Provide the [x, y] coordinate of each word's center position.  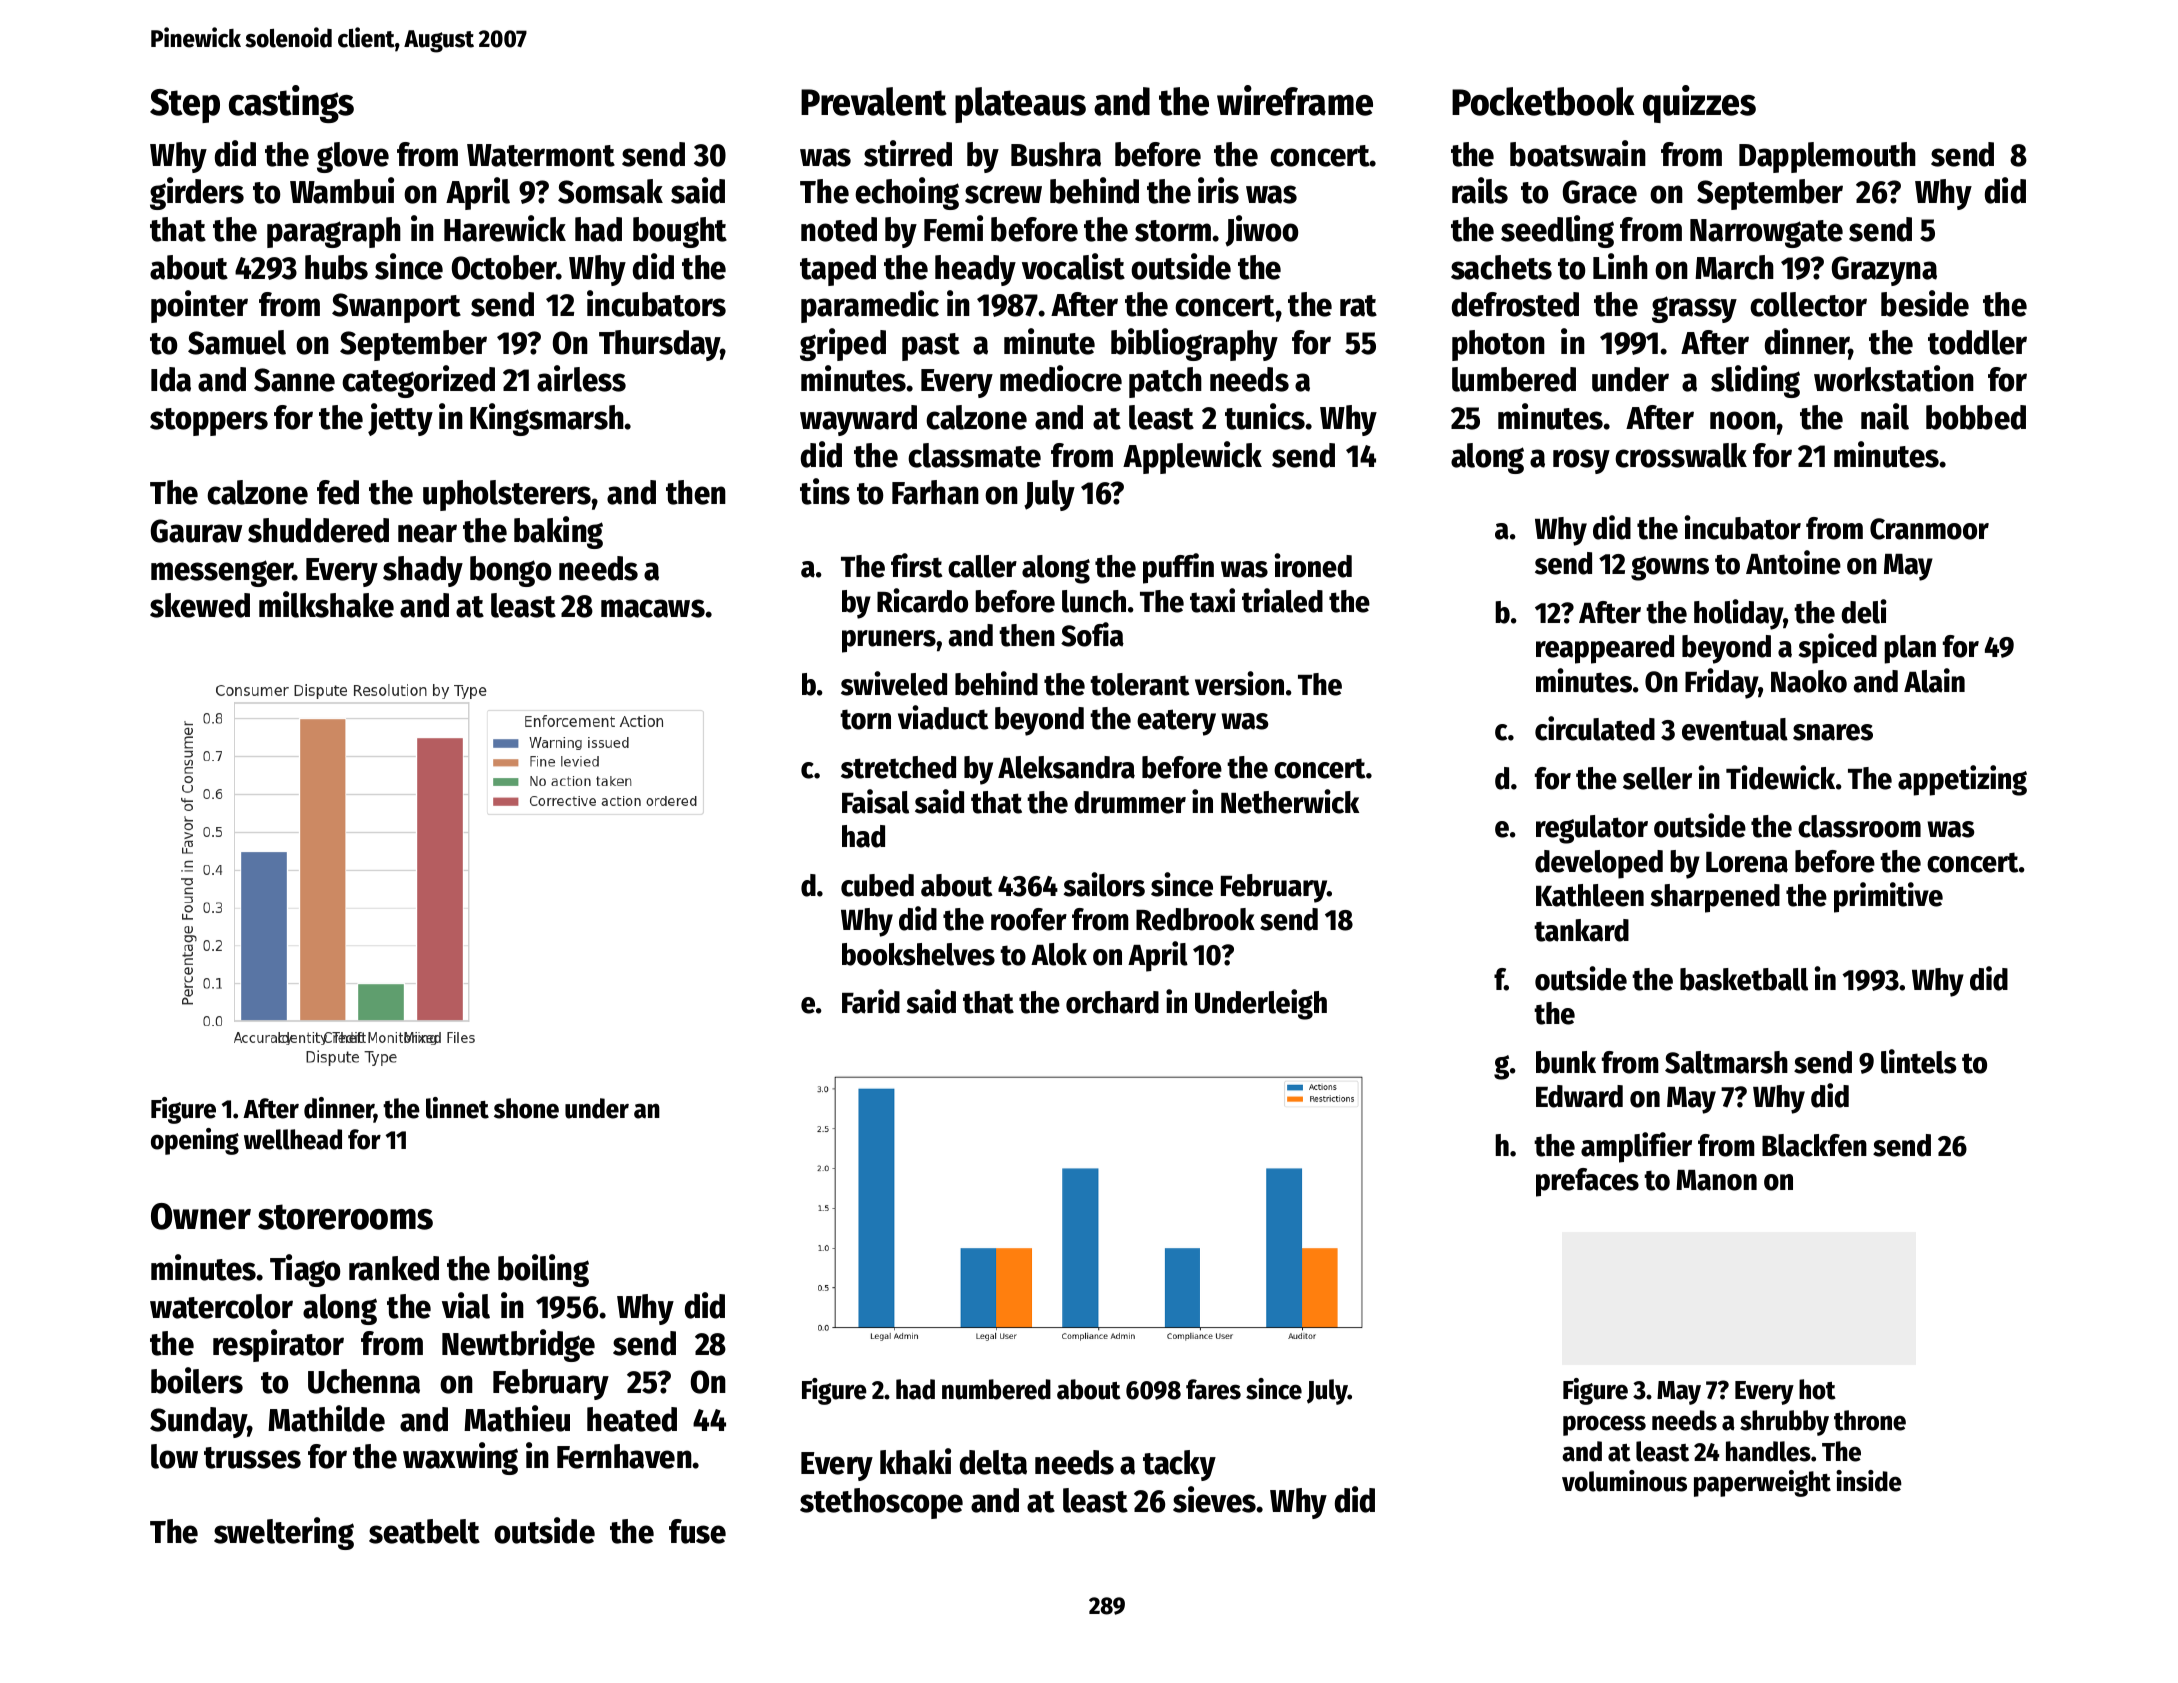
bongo [510, 571]
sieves [1215, 1499]
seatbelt [424, 1531]
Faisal [875, 801]
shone [526, 1108]
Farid [871, 1001]
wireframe [1295, 100]
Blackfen [1814, 1145]
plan [1910, 649]
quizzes [1699, 104]
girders [197, 193]
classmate [974, 455]
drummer [1130, 802]
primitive [1888, 897]
